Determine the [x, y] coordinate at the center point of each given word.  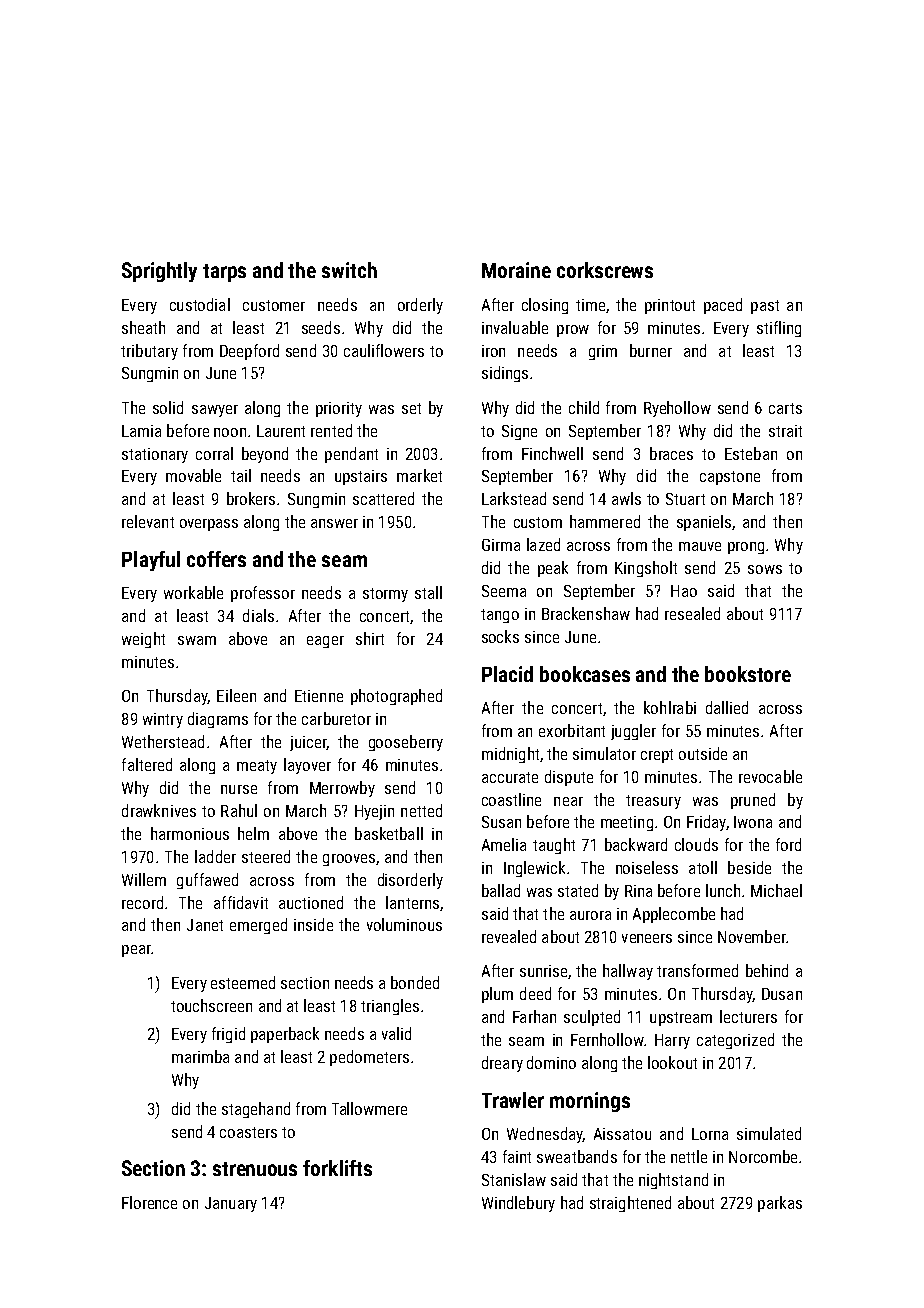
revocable [770, 776]
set [411, 408]
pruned [753, 801]
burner [651, 350]
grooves [349, 860]
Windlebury [518, 1204]
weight [143, 640]
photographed [396, 697]
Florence [149, 1202]
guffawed [207, 881]
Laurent [281, 431]
